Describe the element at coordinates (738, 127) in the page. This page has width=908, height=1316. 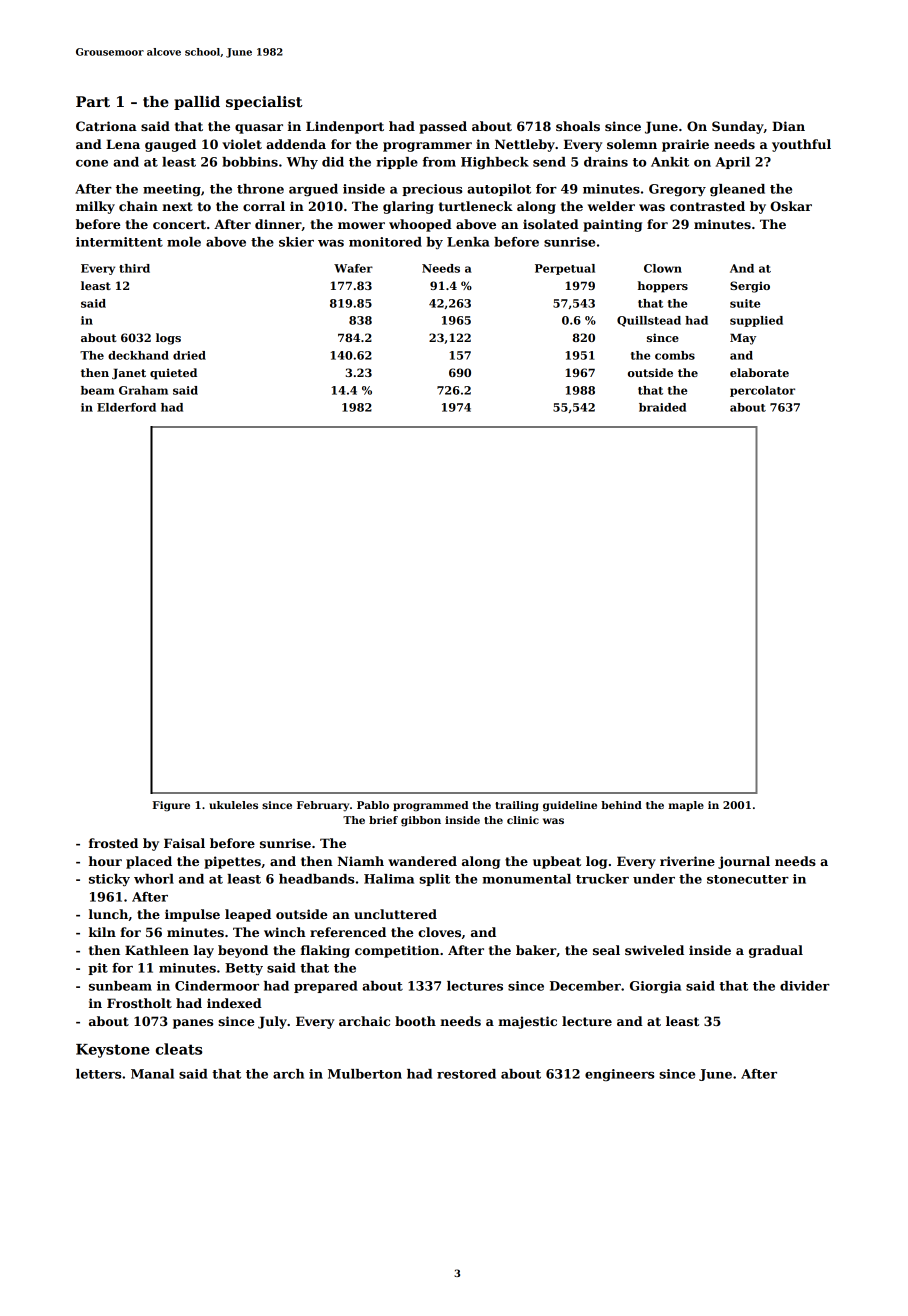
I see `Sunday` at that location.
